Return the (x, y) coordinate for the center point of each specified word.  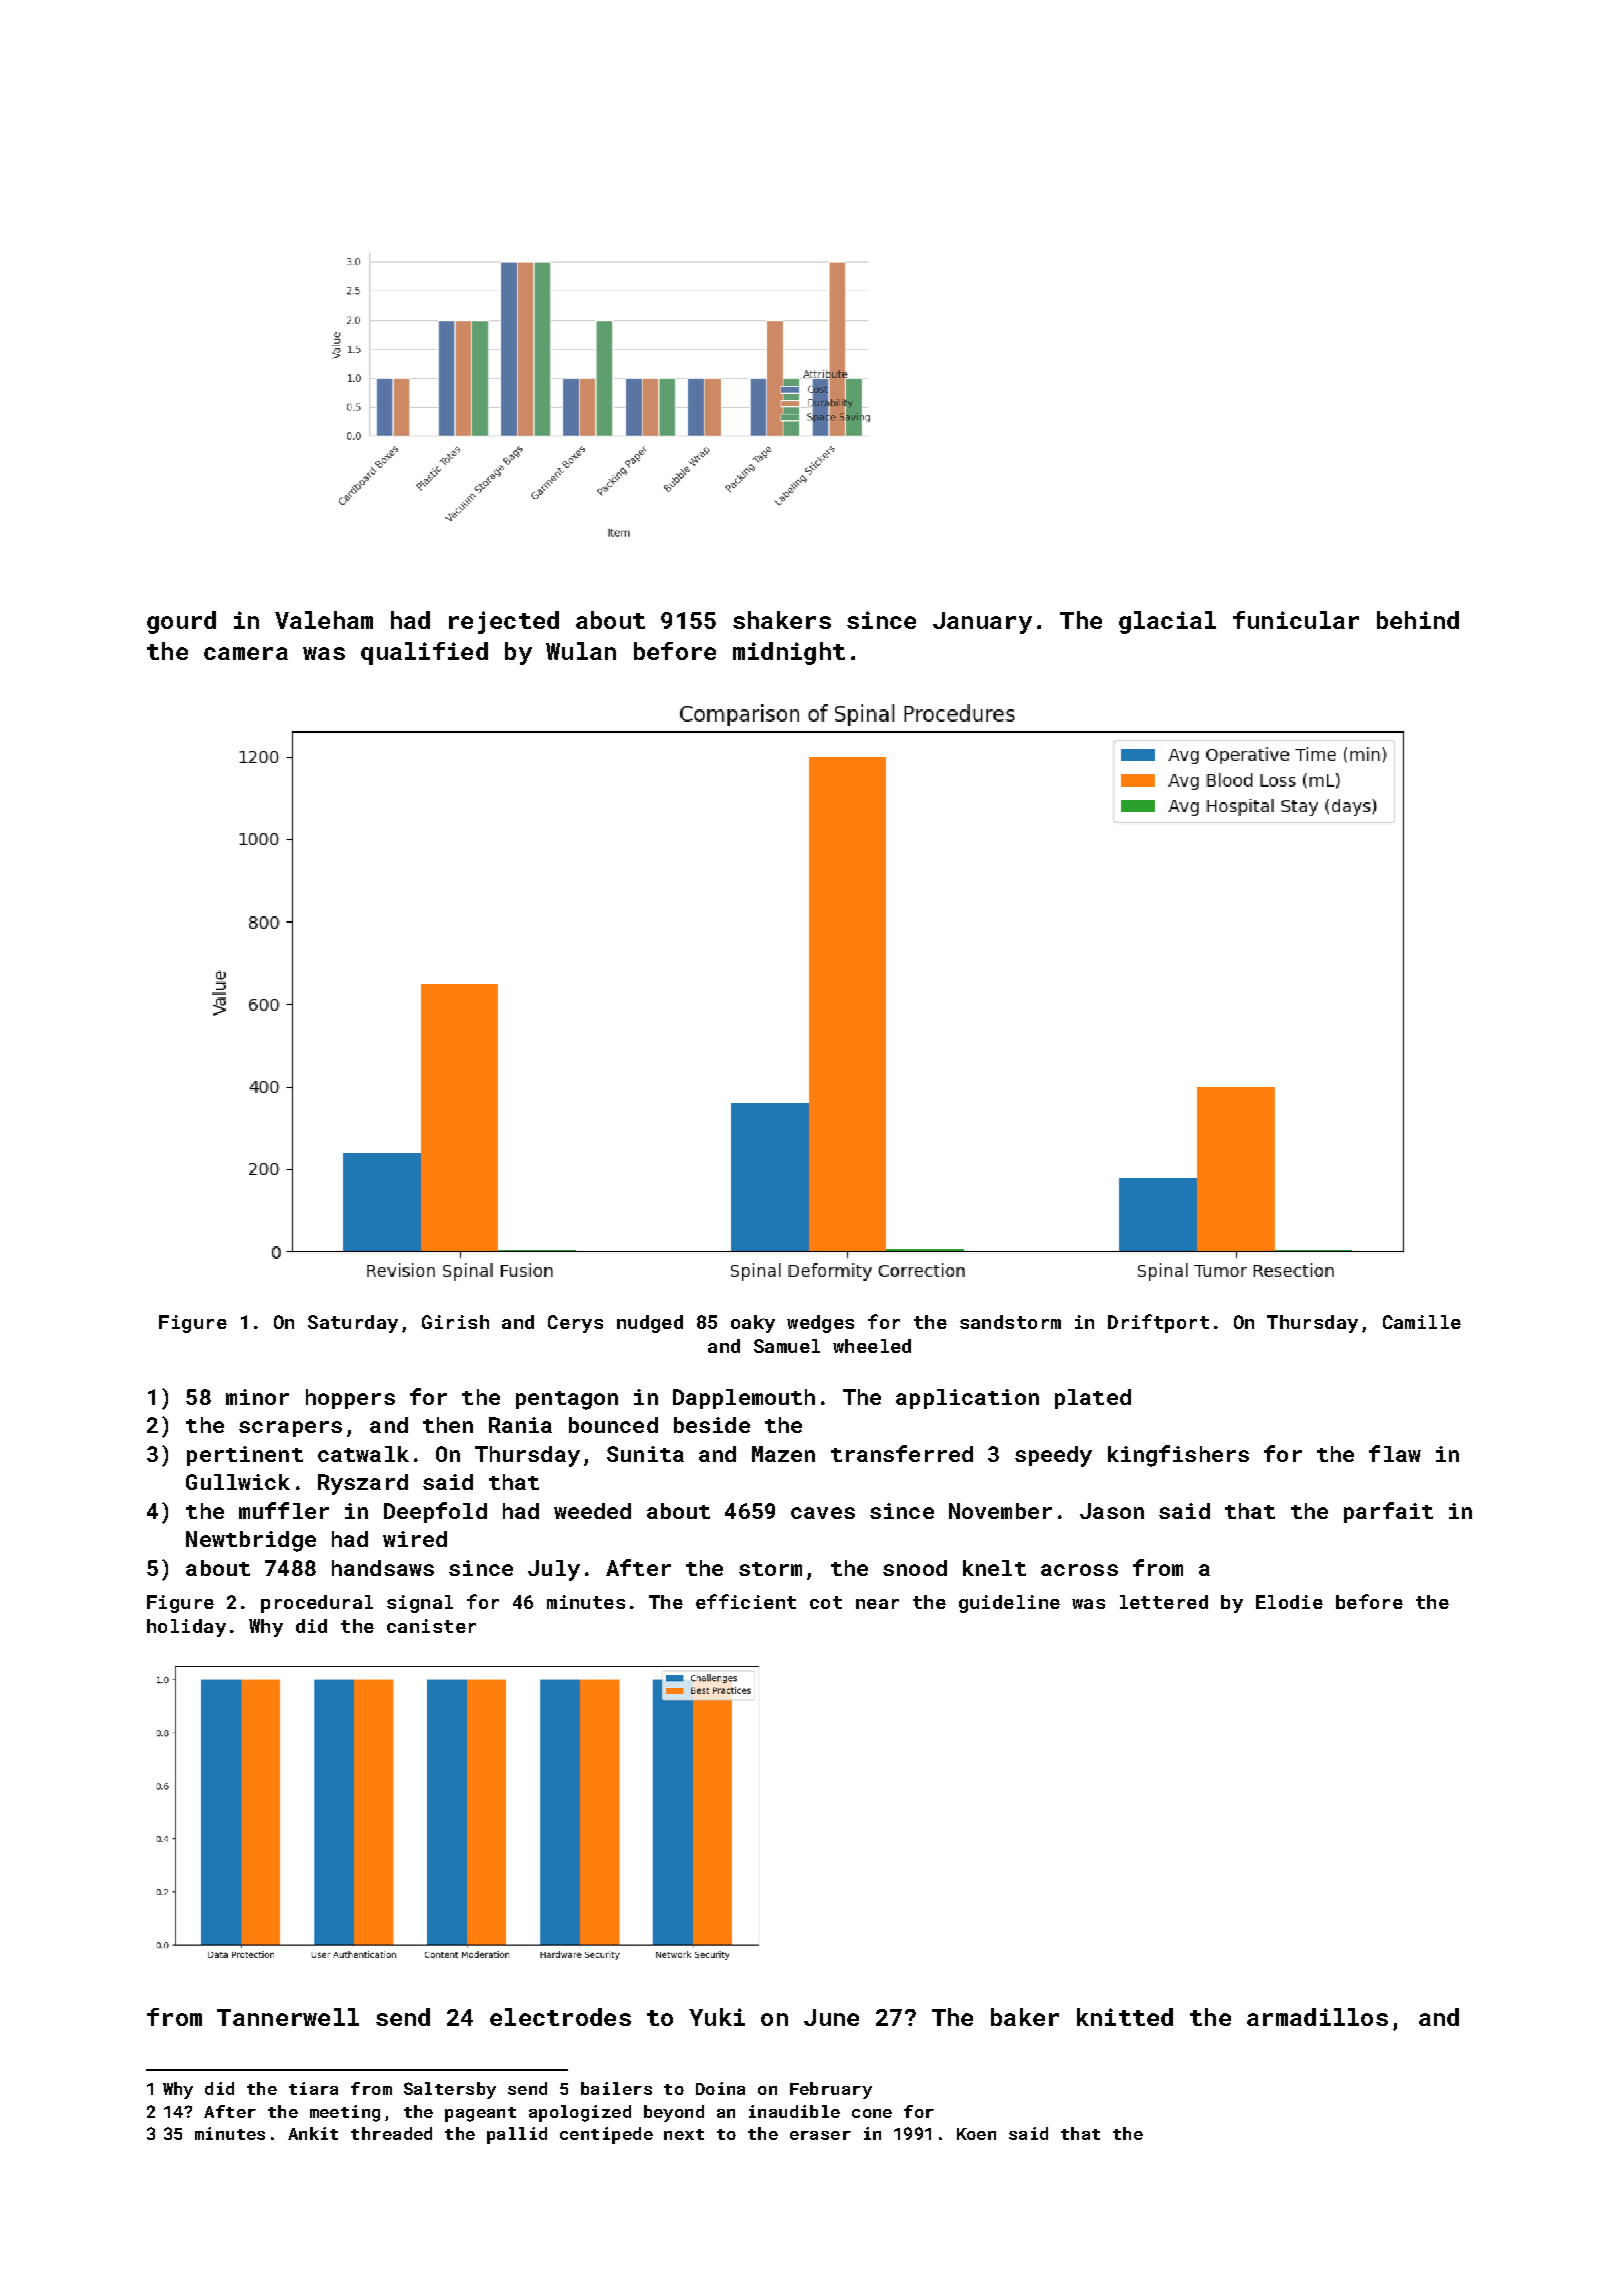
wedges (820, 1324)
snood (915, 1568)
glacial (1167, 622)
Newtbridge (251, 1541)
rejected (504, 622)
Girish (455, 1322)
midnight (789, 653)
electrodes (560, 2017)
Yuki (717, 2017)
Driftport (1158, 1323)
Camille (1422, 1322)
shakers (782, 620)
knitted (1125, 2017)
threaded (391, 2133)
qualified (424, 653)
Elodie (1289, 1602)
